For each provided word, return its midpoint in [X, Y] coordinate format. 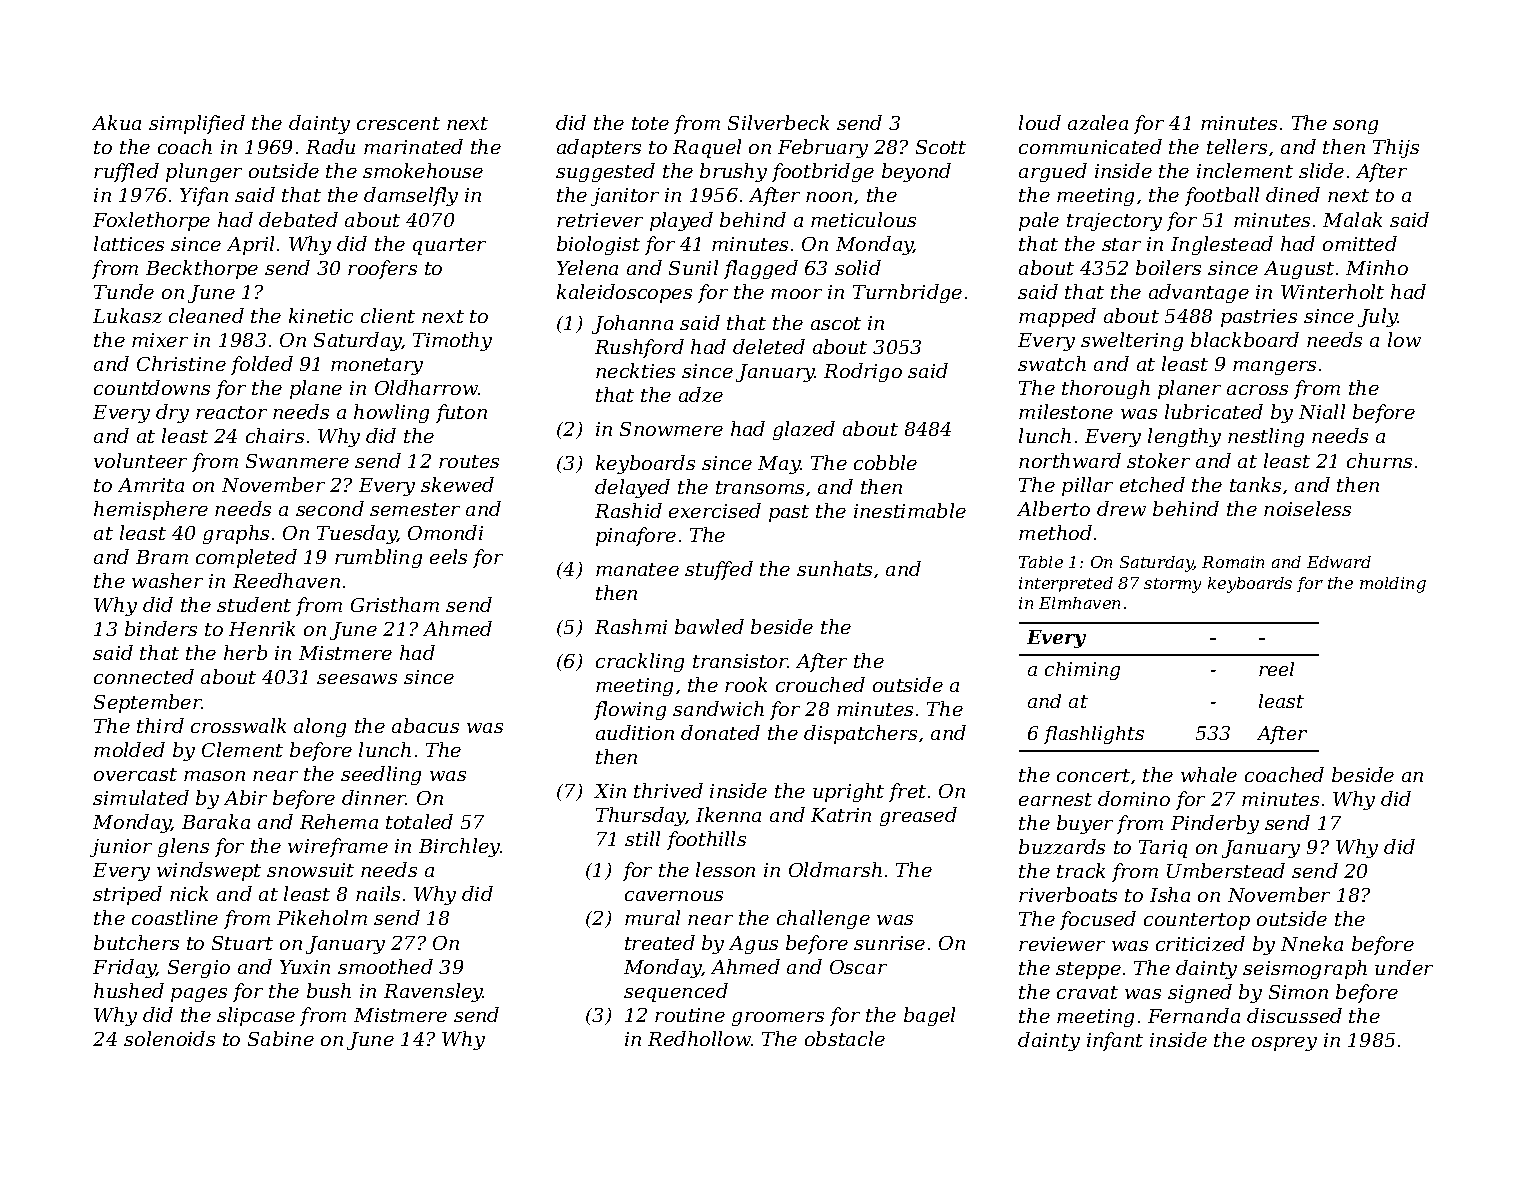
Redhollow [699, 1038]
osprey [1284, 1044]
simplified [197, 124]
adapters [599, 148]
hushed [129, 990]
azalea [1098, 122]
